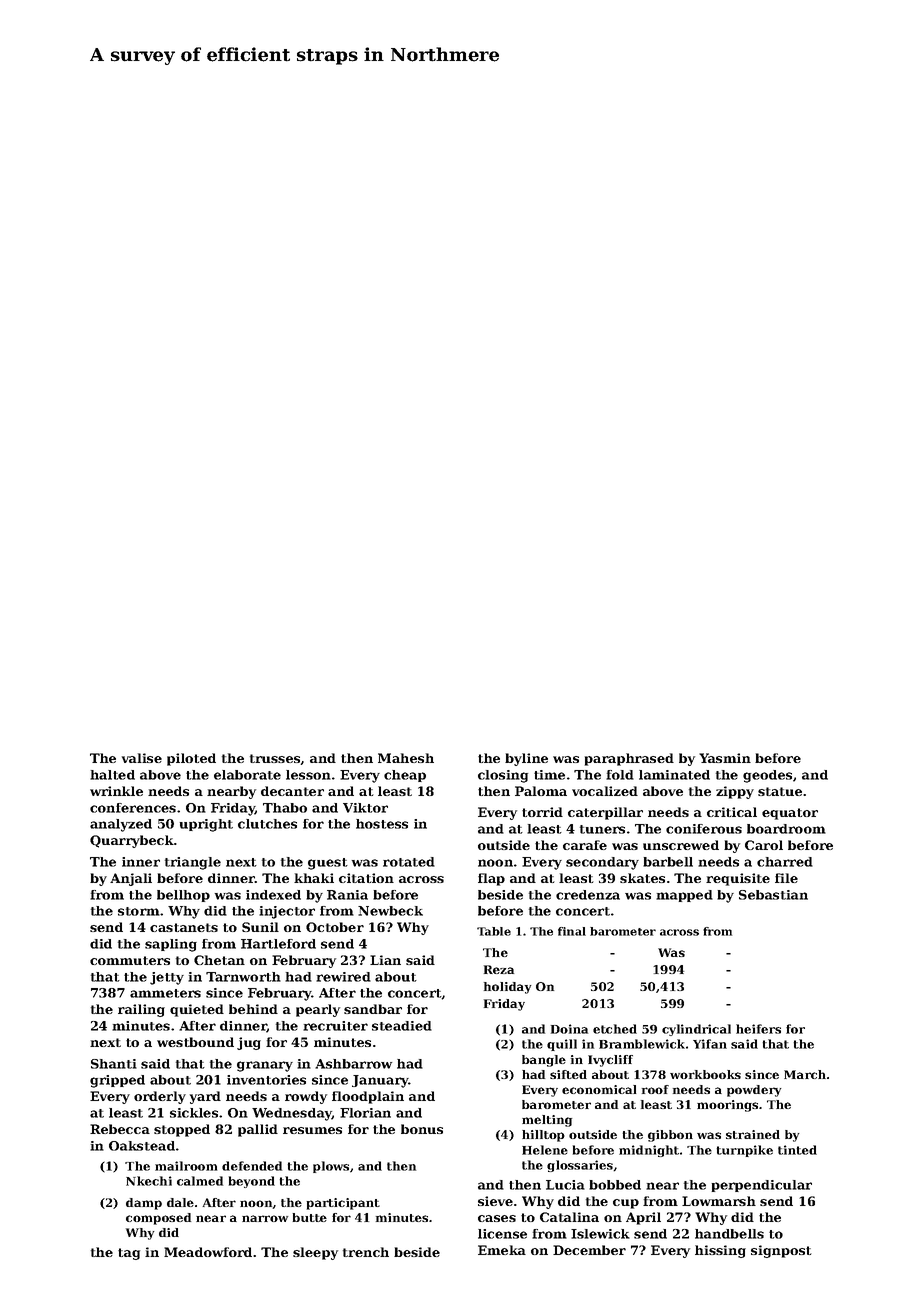  What do you see at coordinates (588, 895) in the document?
I see `credenza` at bounding box center [588, 895].
